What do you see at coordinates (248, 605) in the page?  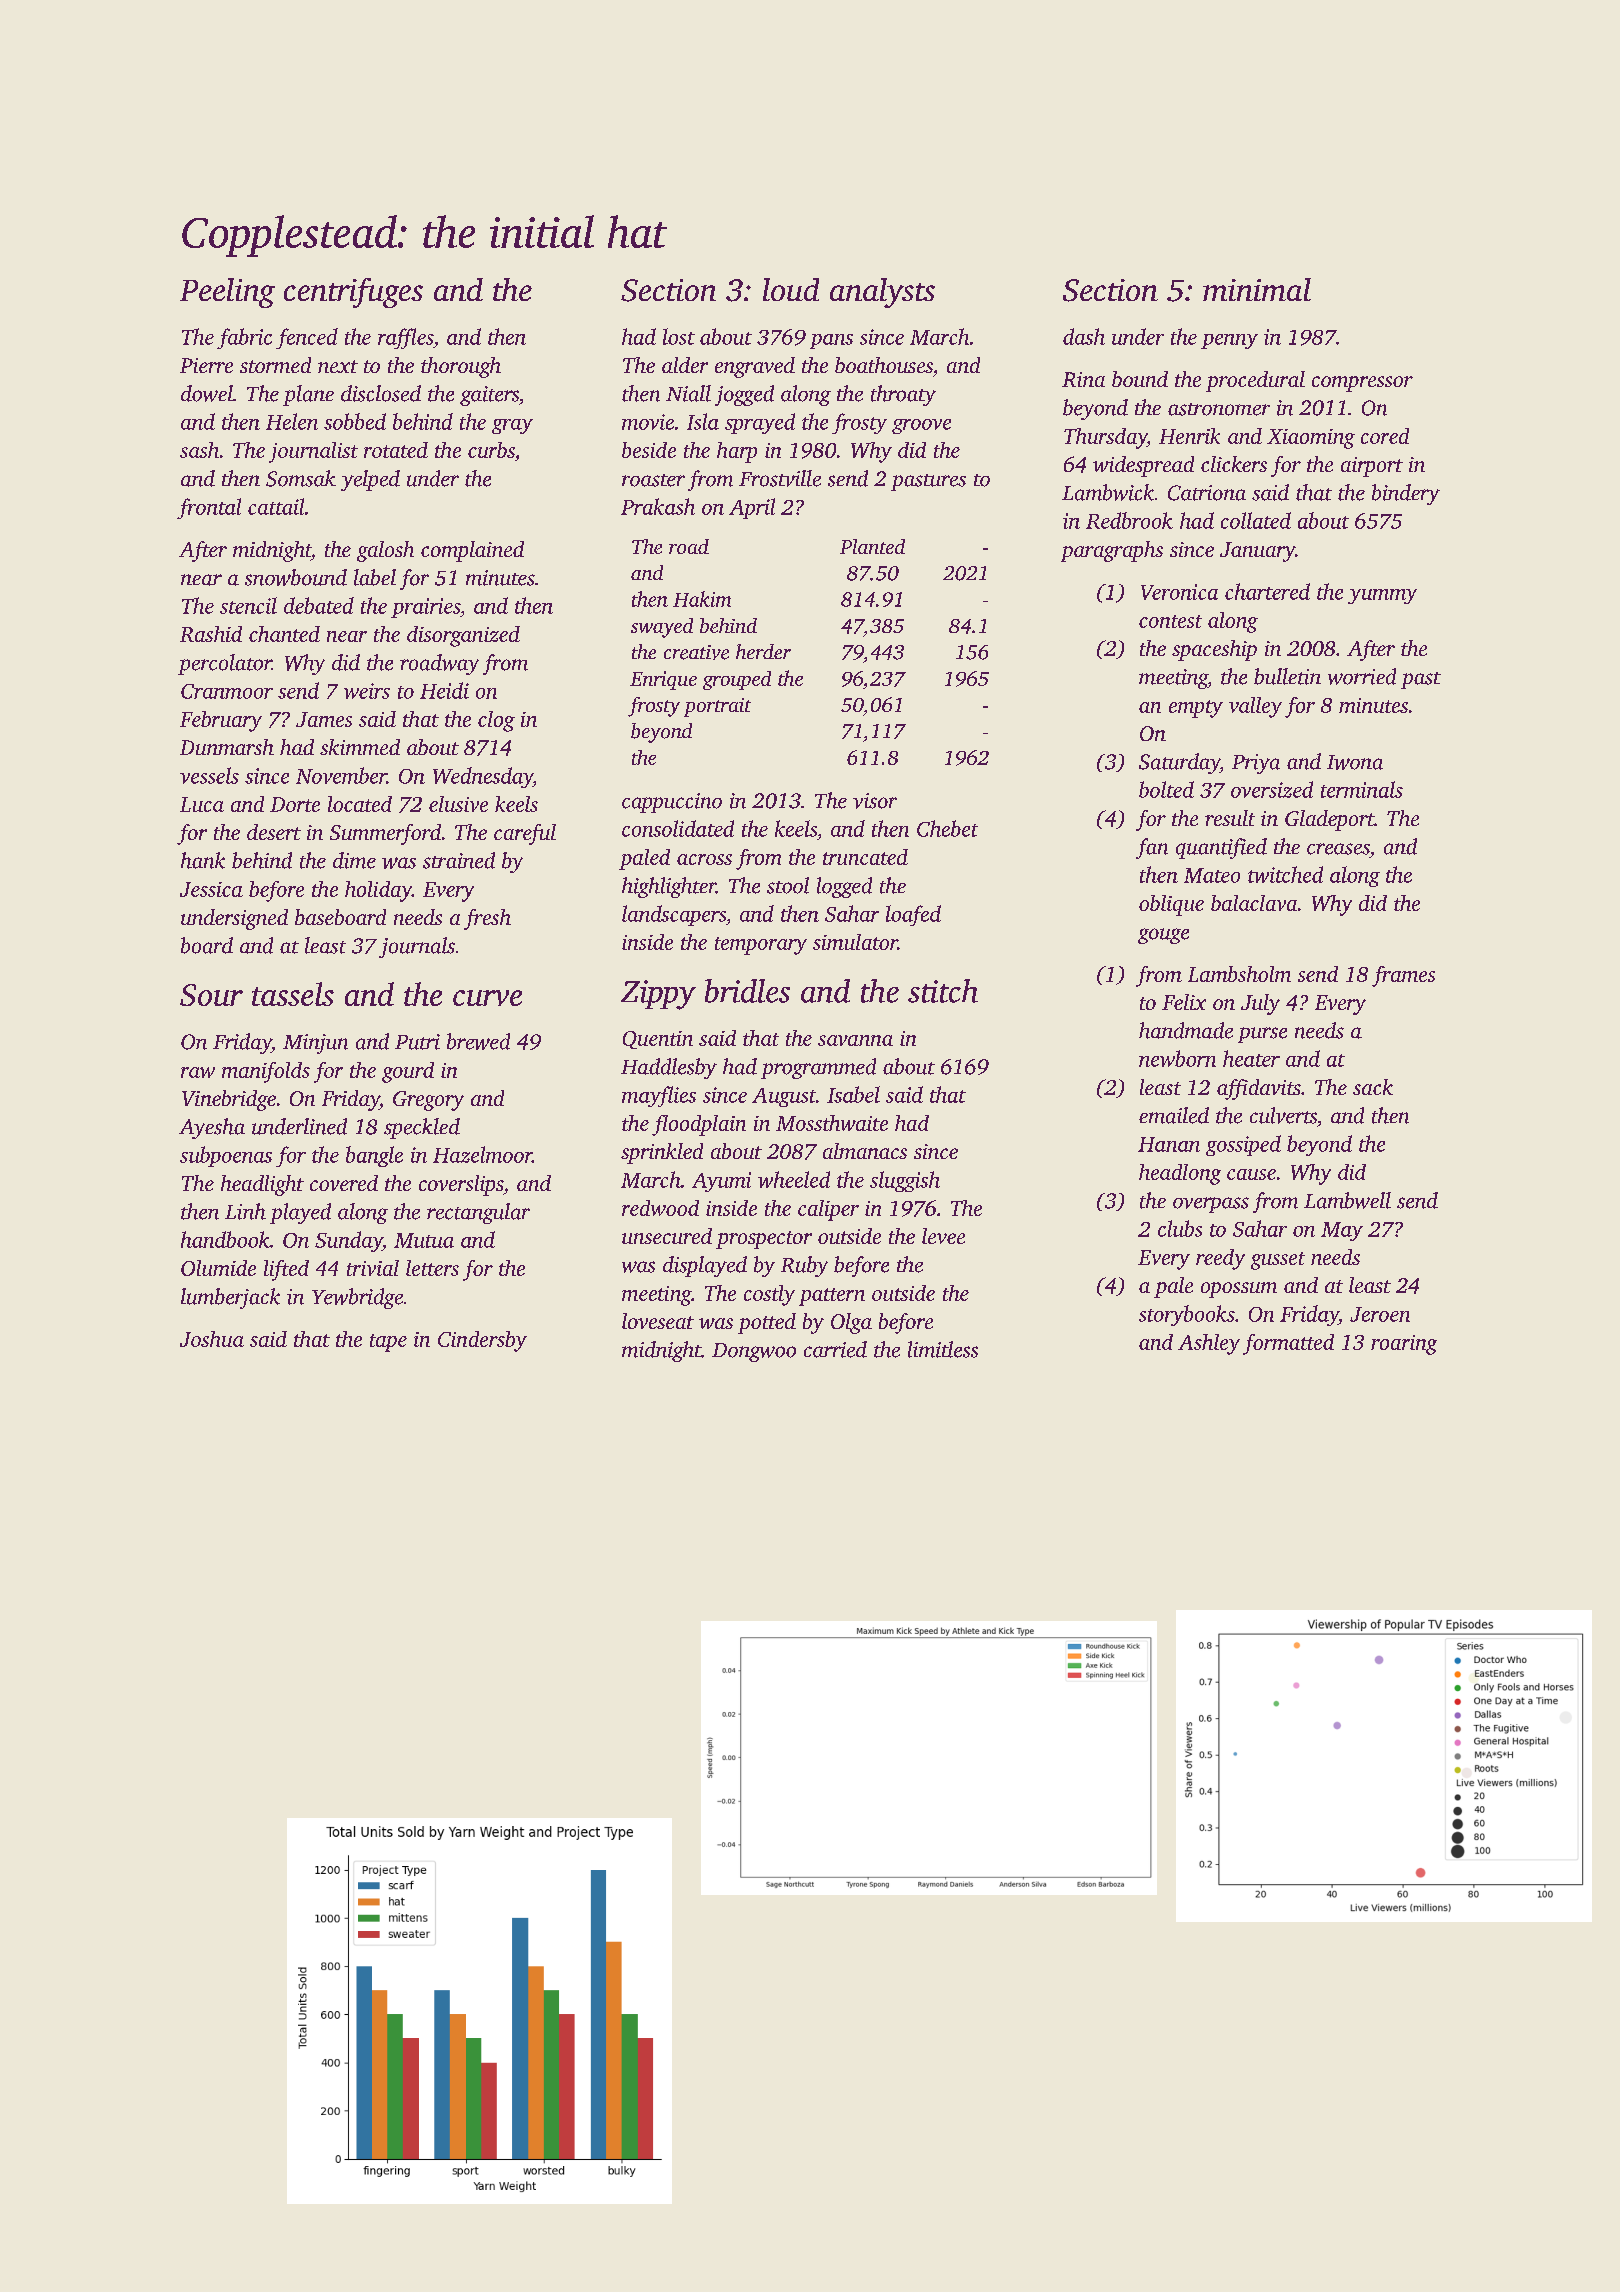 I see `stencil` at bounding box center [248, 605].
